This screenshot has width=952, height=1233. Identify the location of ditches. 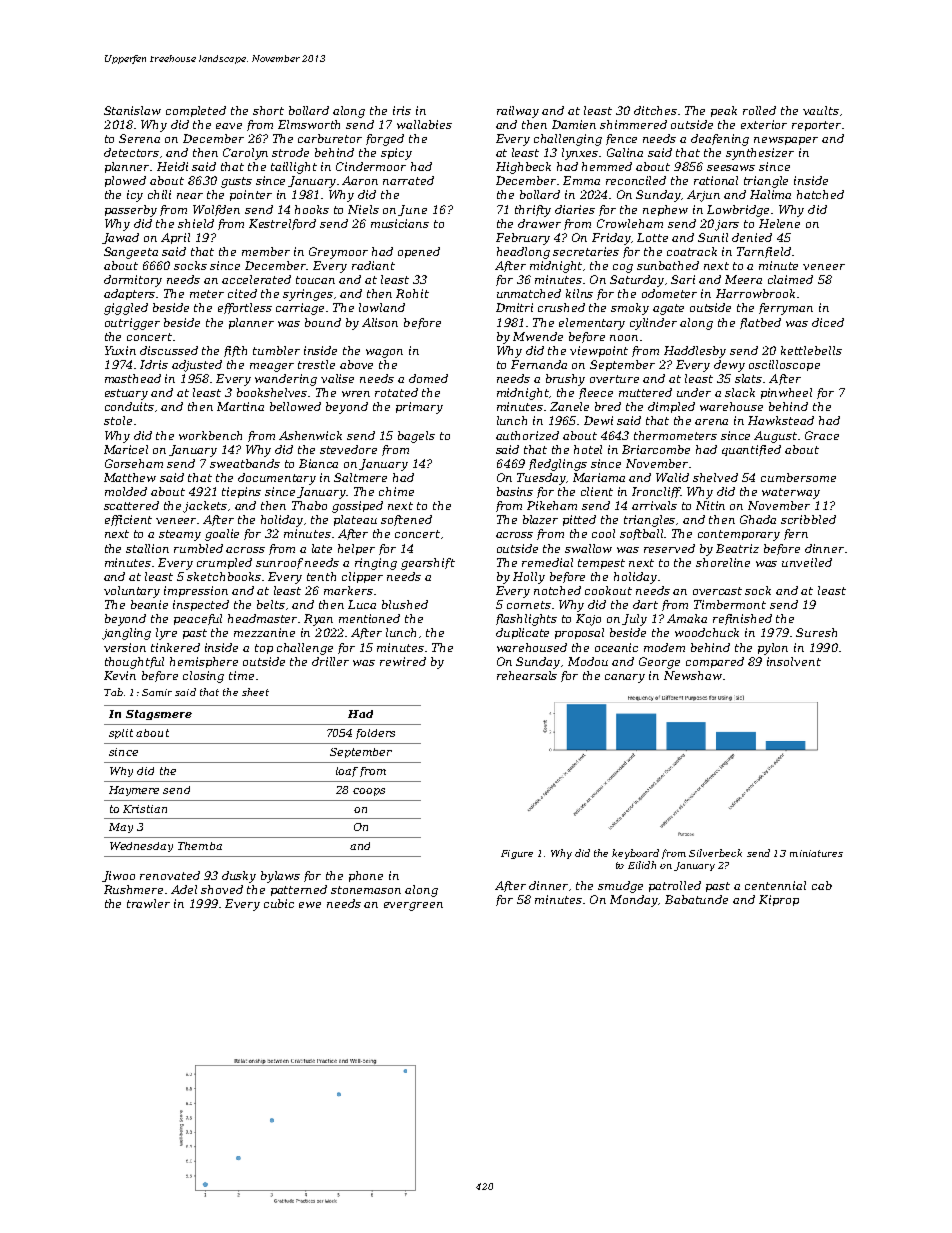
(655, 110).
